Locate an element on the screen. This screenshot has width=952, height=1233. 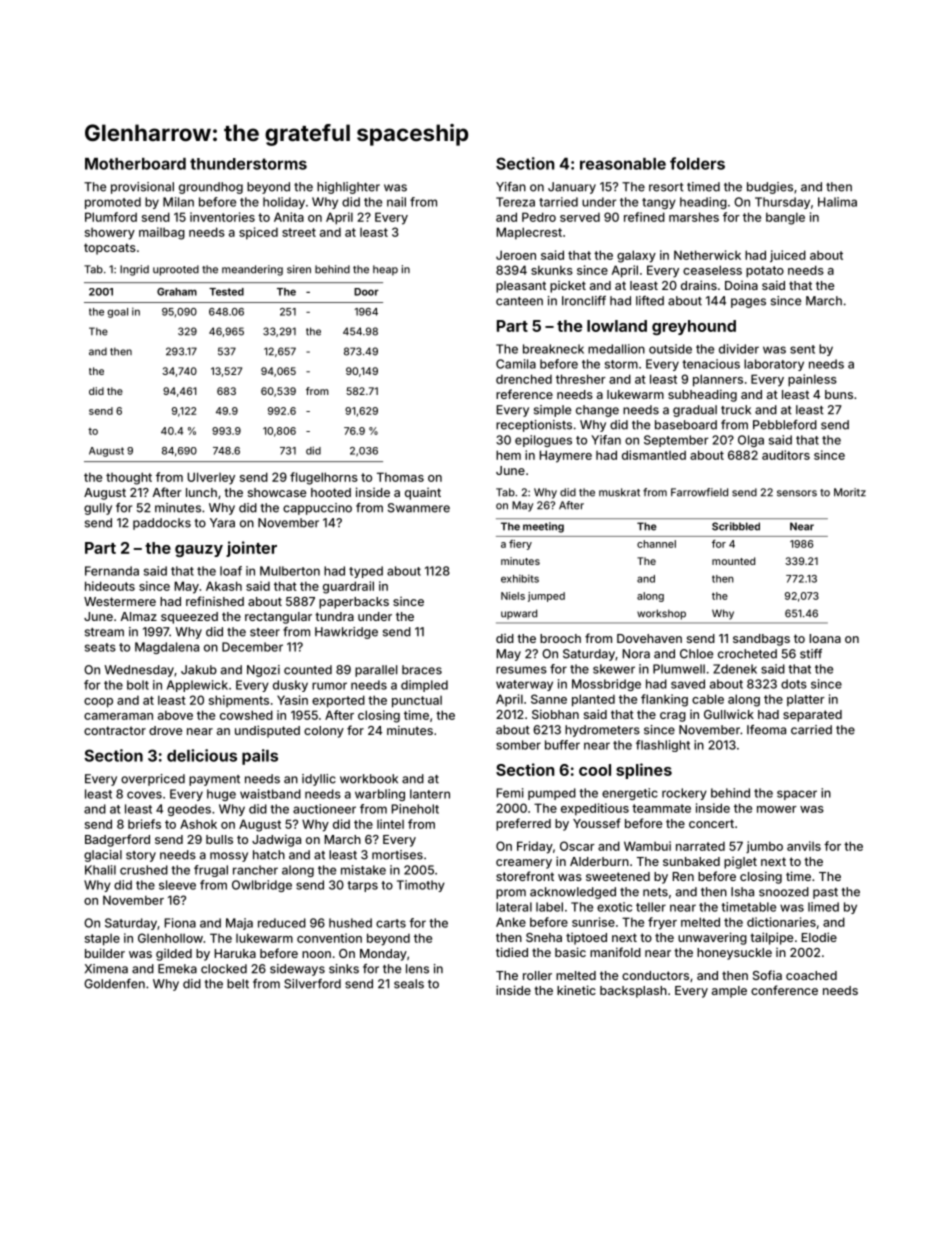
goal is located at coordinates (117, 313).
